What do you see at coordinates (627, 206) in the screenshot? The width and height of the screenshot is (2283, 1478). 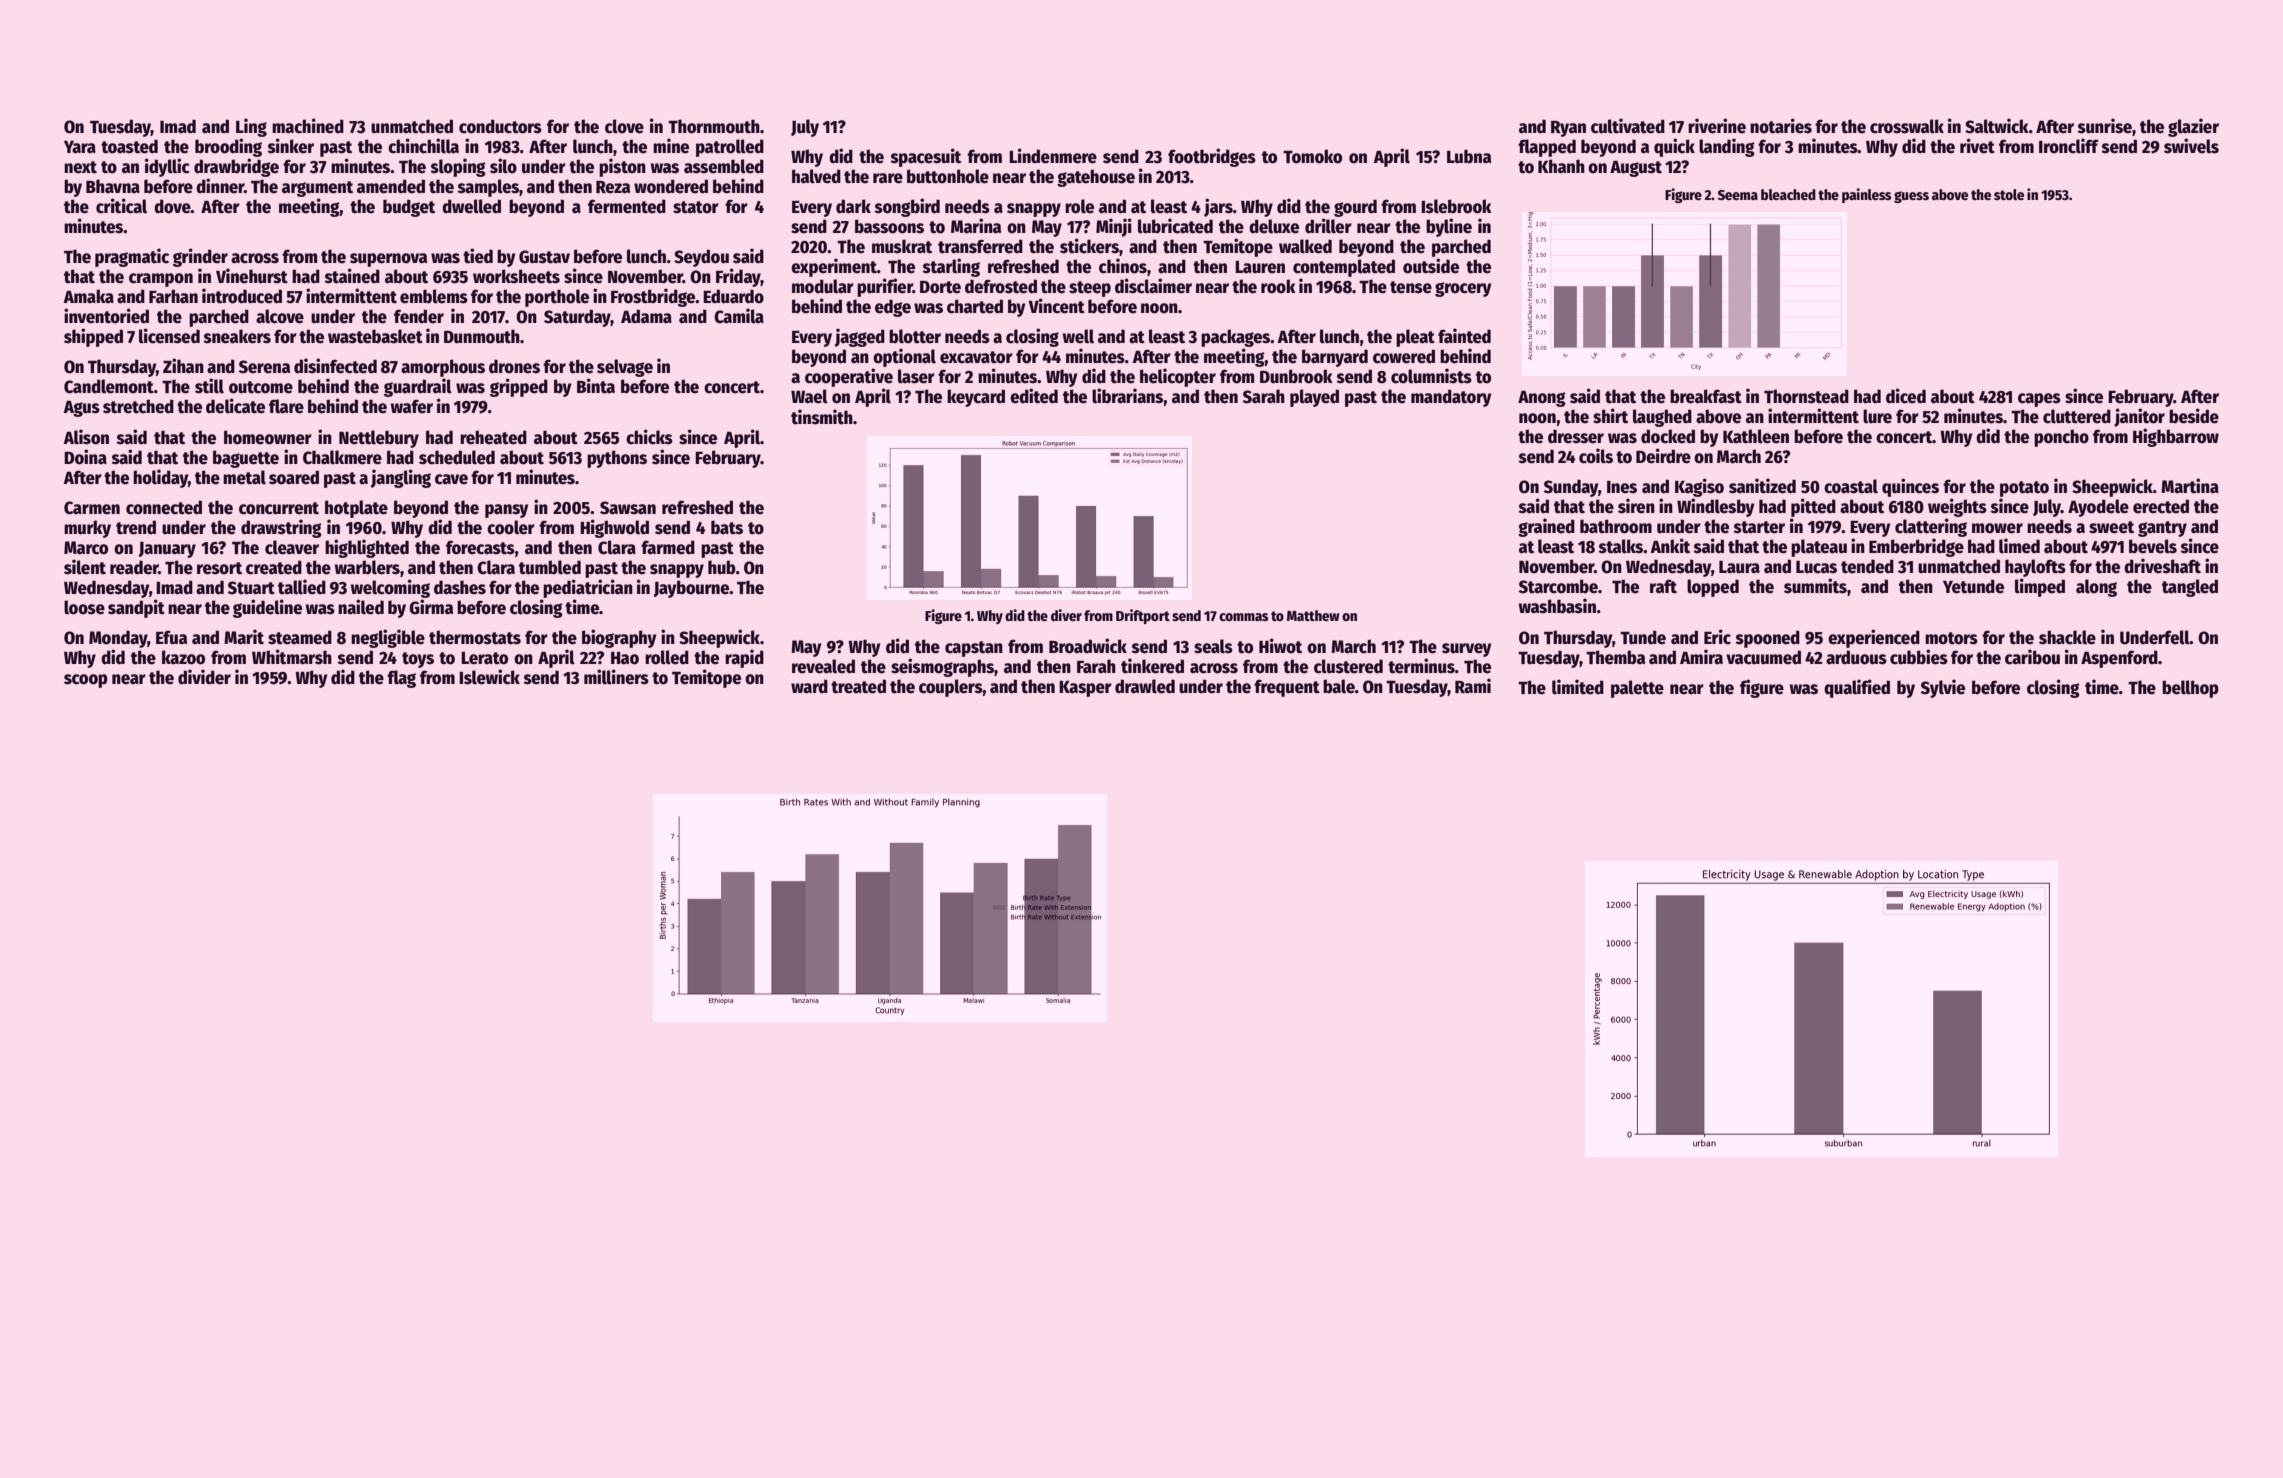 I see `fermented` at bounding box center [627, 206].
